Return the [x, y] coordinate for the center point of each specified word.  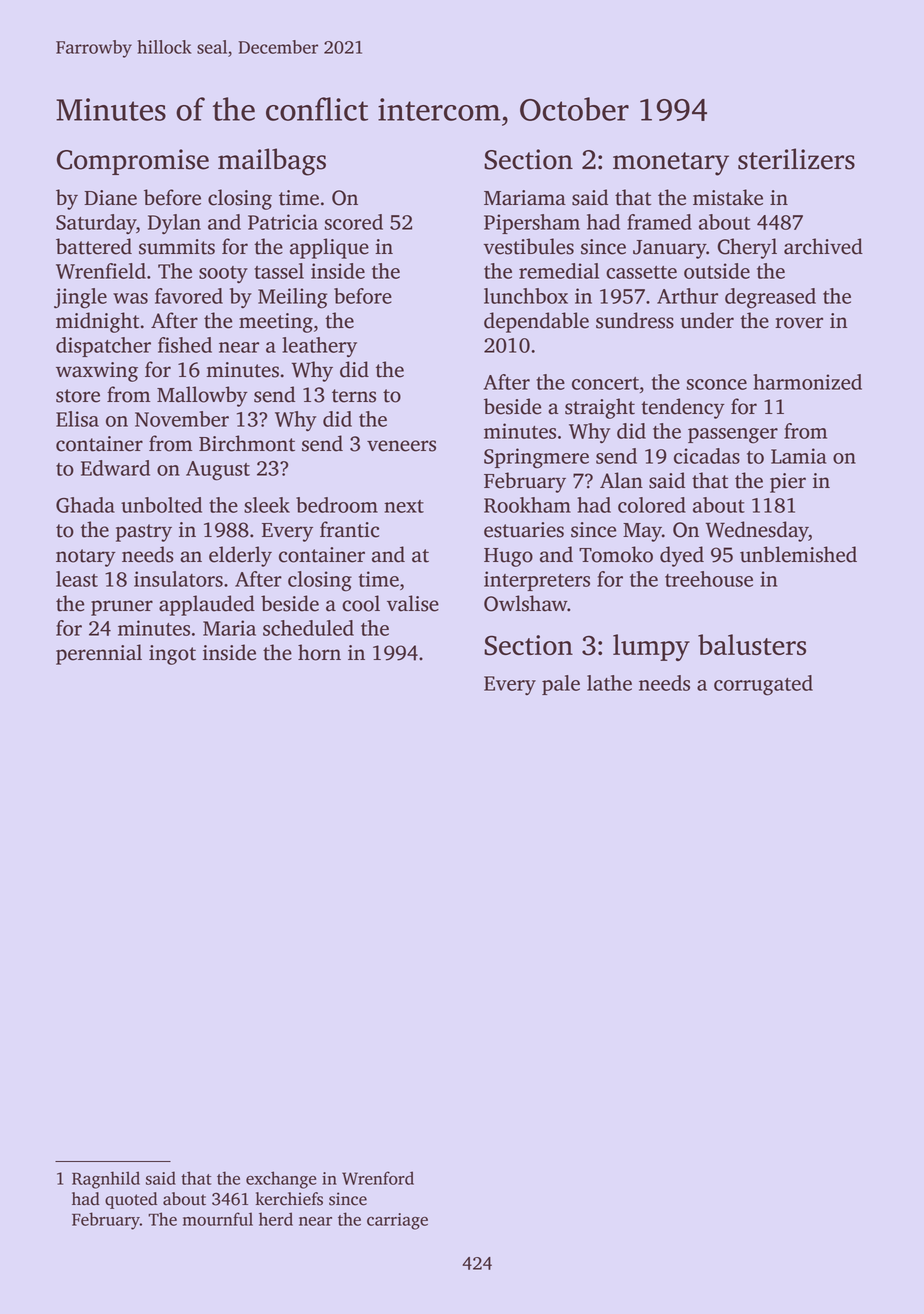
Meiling [293, 298]
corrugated [763, 685]
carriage [397, 1221]
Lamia [799, 456]
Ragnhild [106, 1180]
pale [561, 685]
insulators [178, 579]
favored [189, 296]
